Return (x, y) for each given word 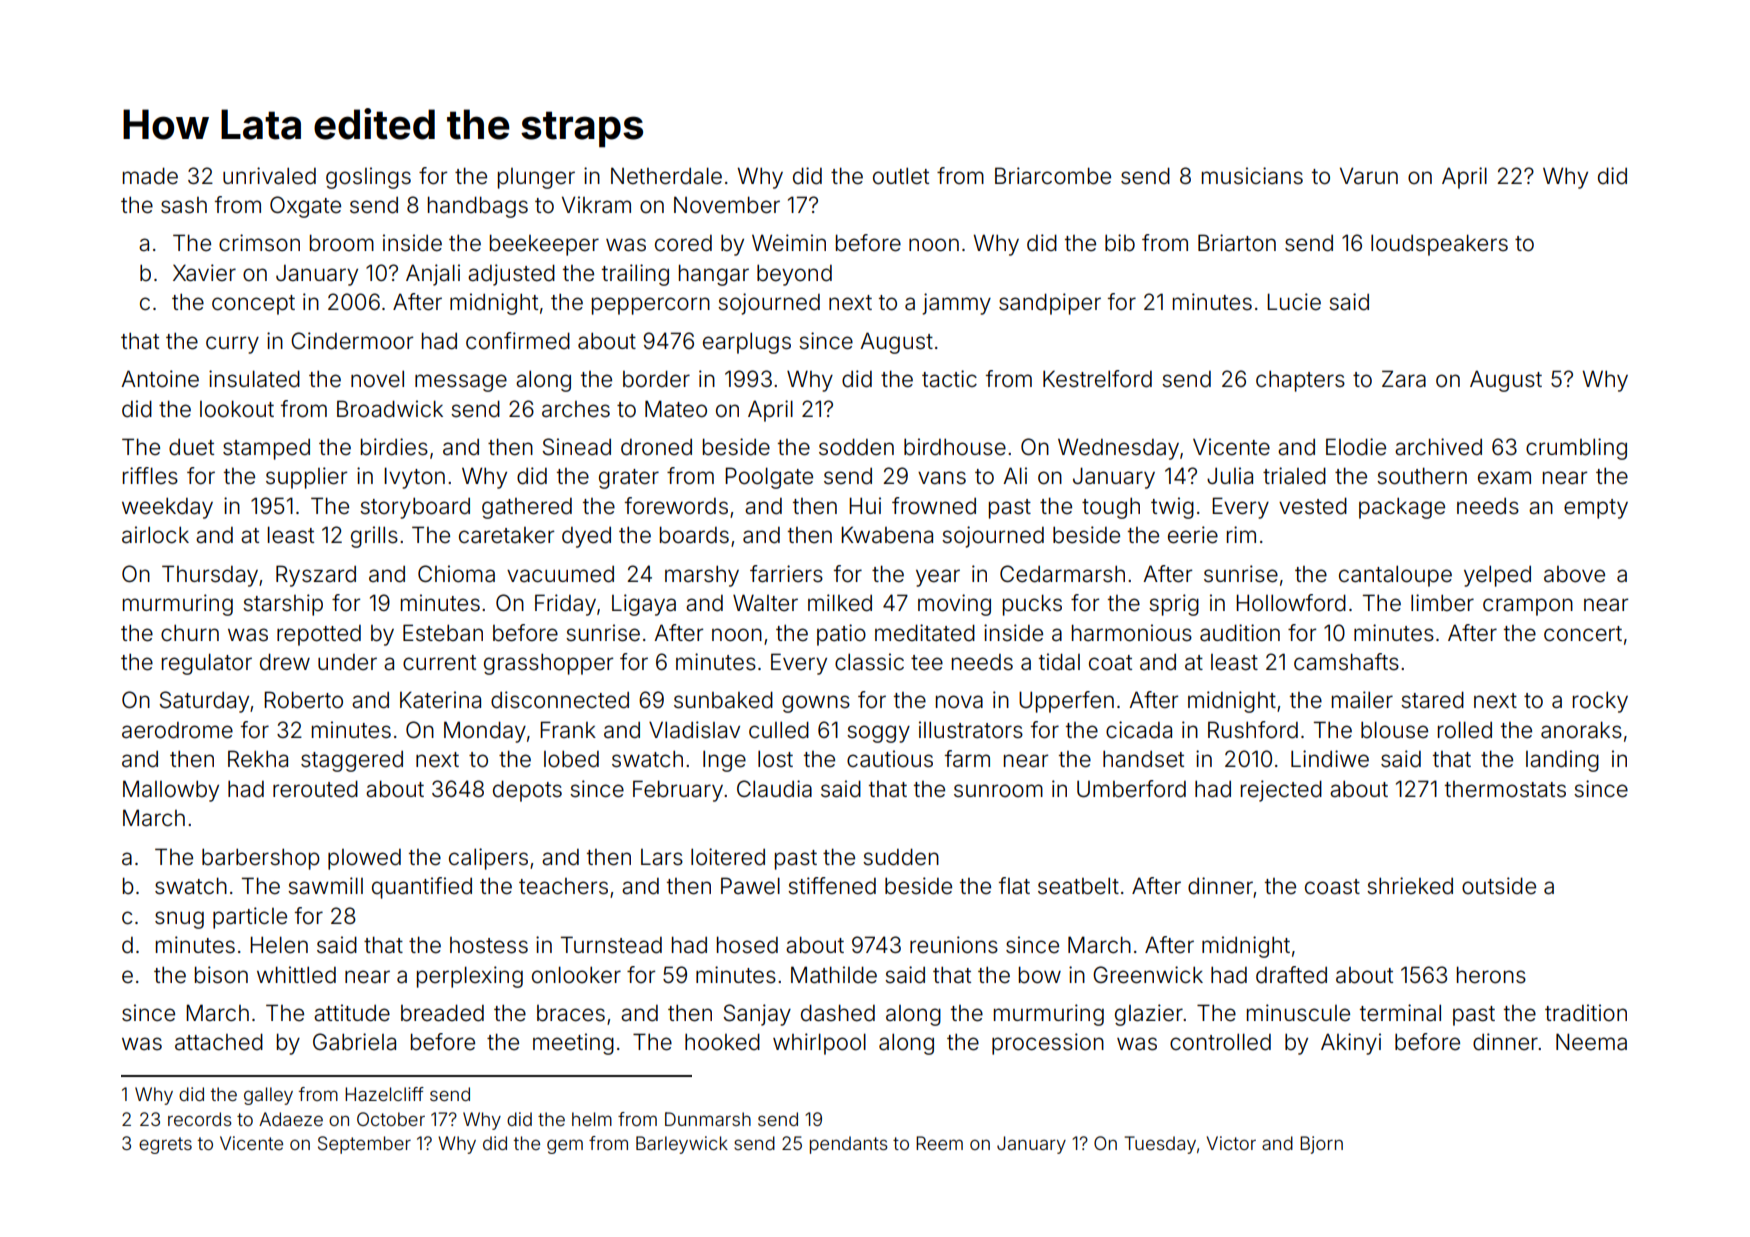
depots (527, 791)
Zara (1404, 379)
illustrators (971, 730)
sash (184, 205)
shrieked (1410, 886)
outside (1499, 886)
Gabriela (354, 1042)
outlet (901, 176)
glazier (1149, 1015)
